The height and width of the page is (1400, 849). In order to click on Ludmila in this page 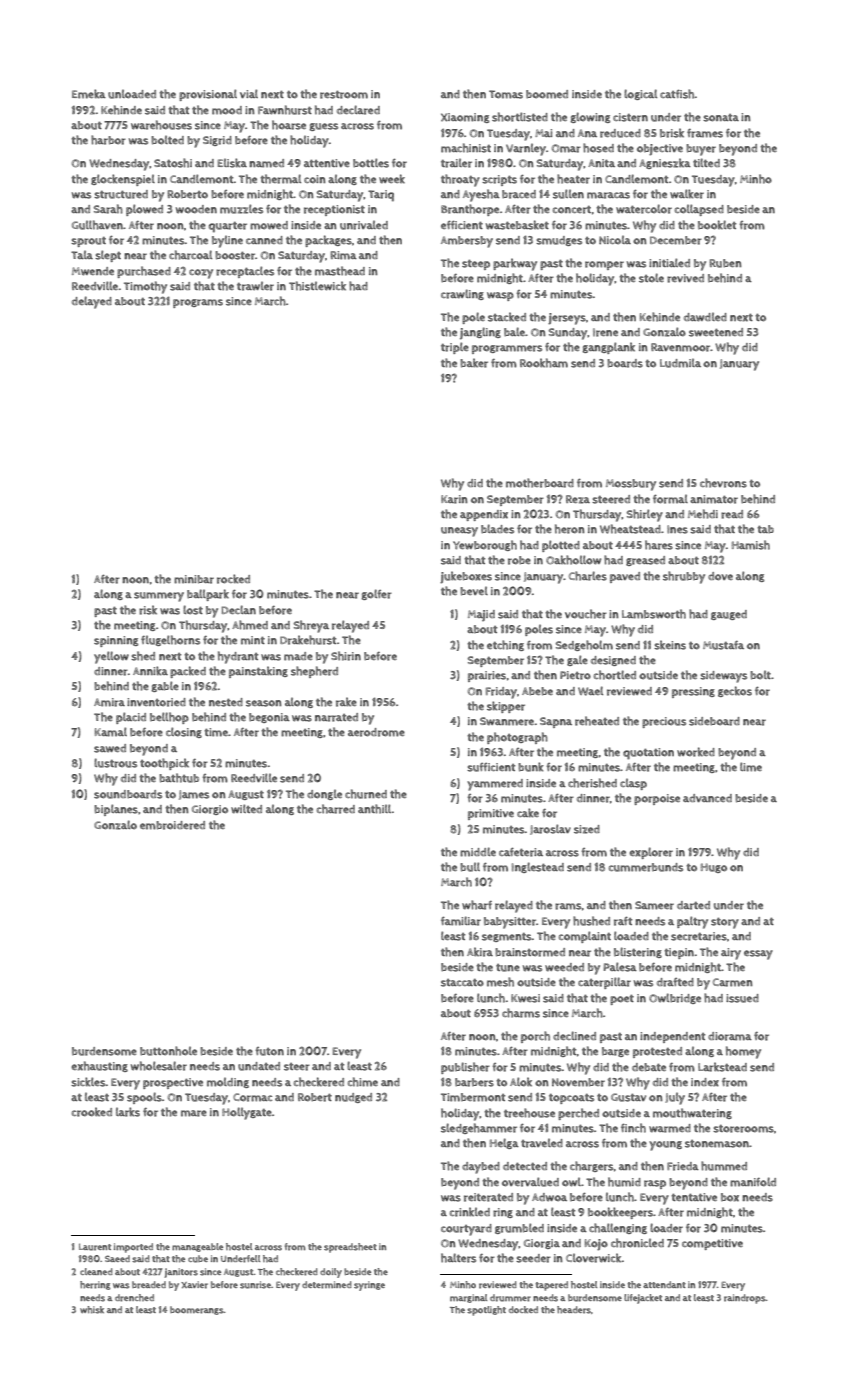, I will do `click(680, 363)`.
